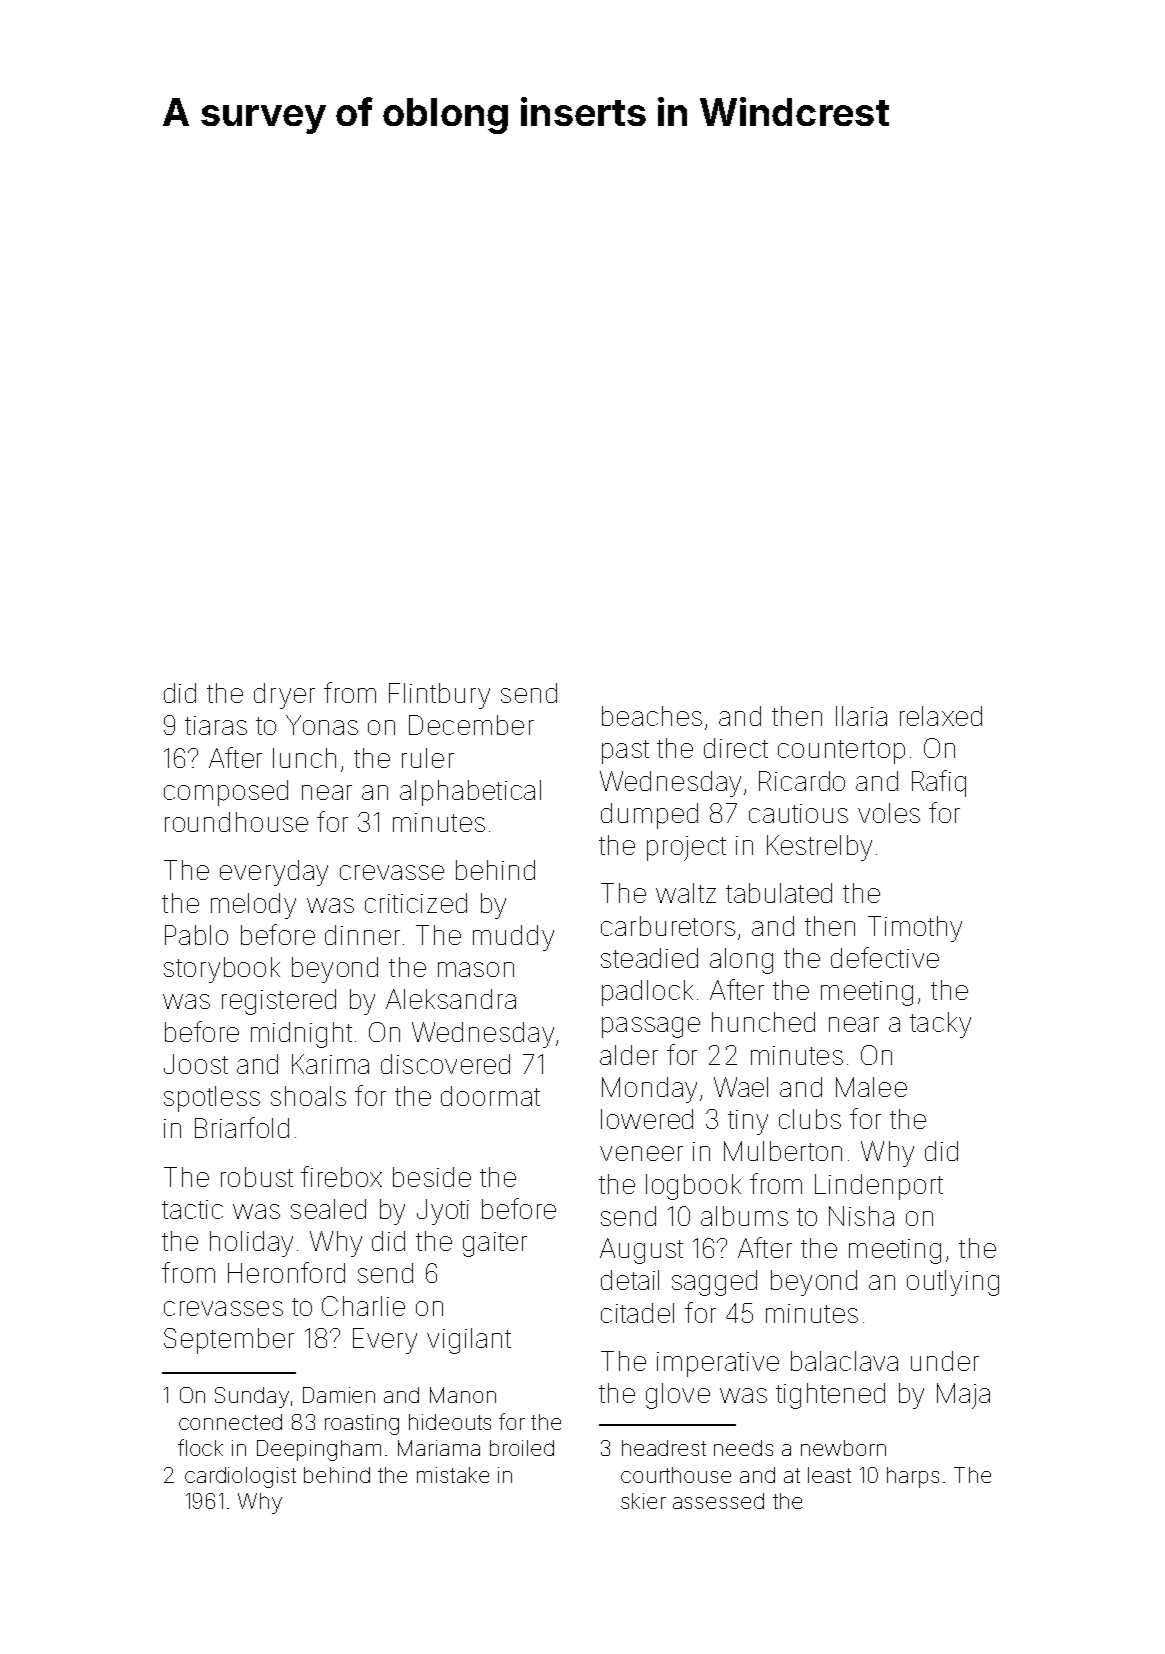 Image resolution: width=1165 pixels, height=1654 pixels. I want to click on harps, so click(913, 1477).
